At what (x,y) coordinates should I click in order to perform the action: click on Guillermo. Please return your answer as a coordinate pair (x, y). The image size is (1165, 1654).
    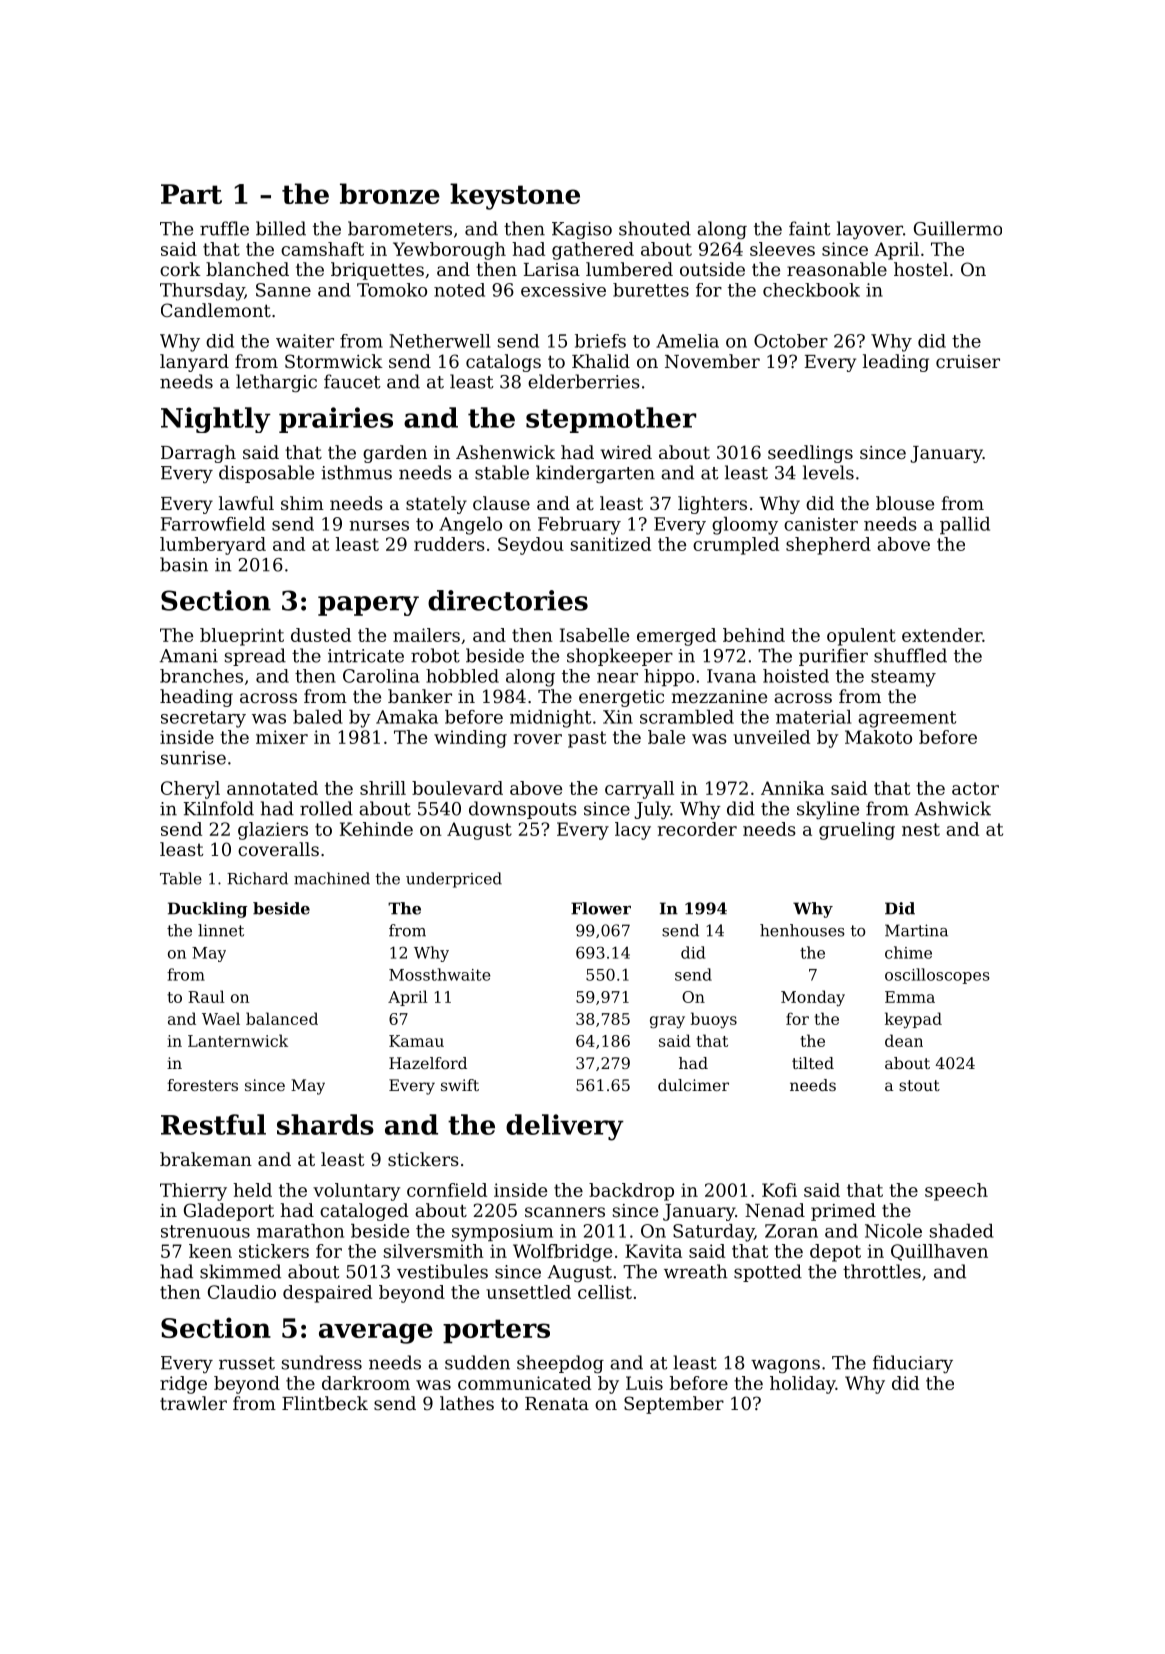
    Looking at the image, I should click on (958, 228).
